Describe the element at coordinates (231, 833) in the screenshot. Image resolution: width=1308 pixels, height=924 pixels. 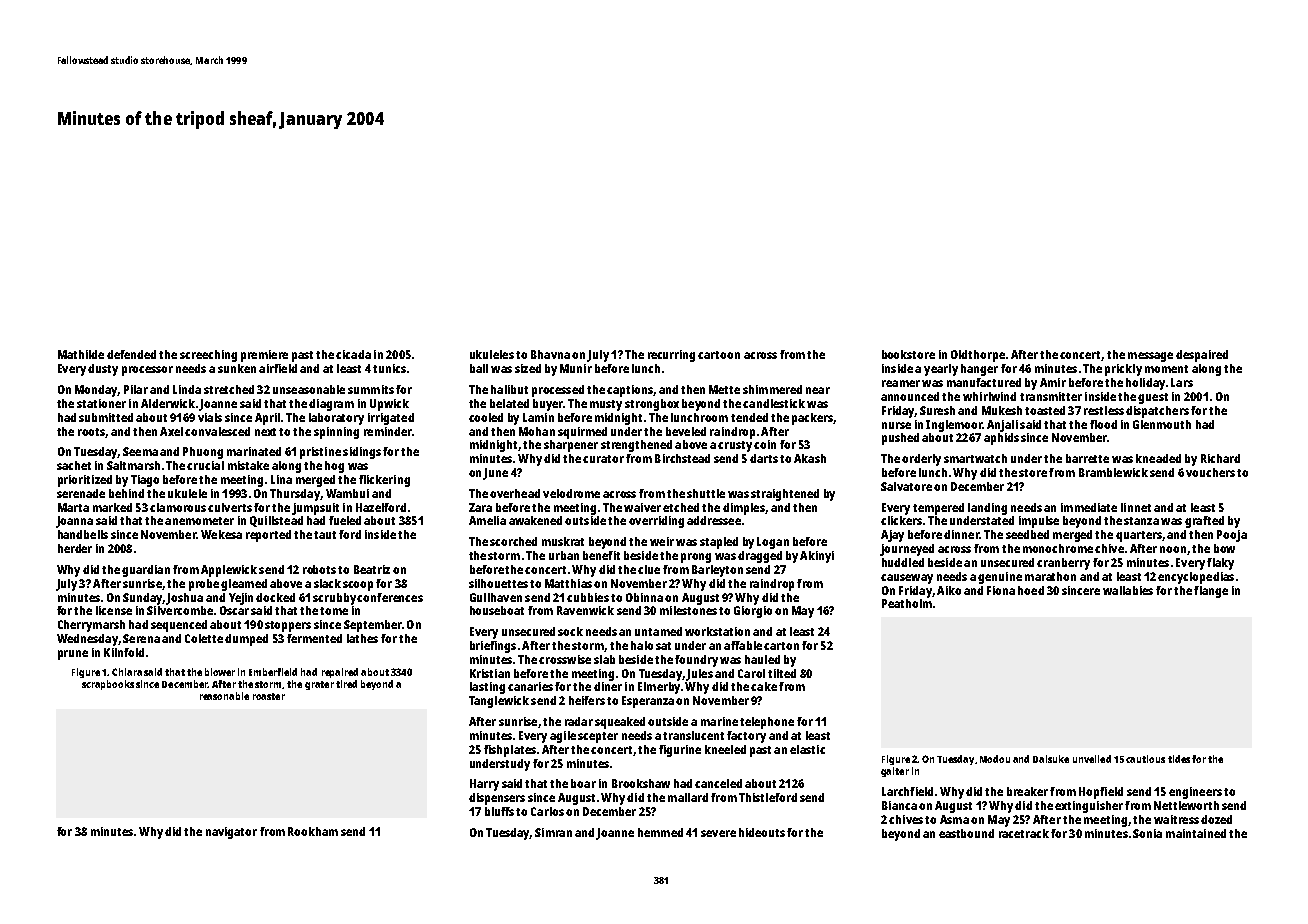
I see `navigator` at that location.
